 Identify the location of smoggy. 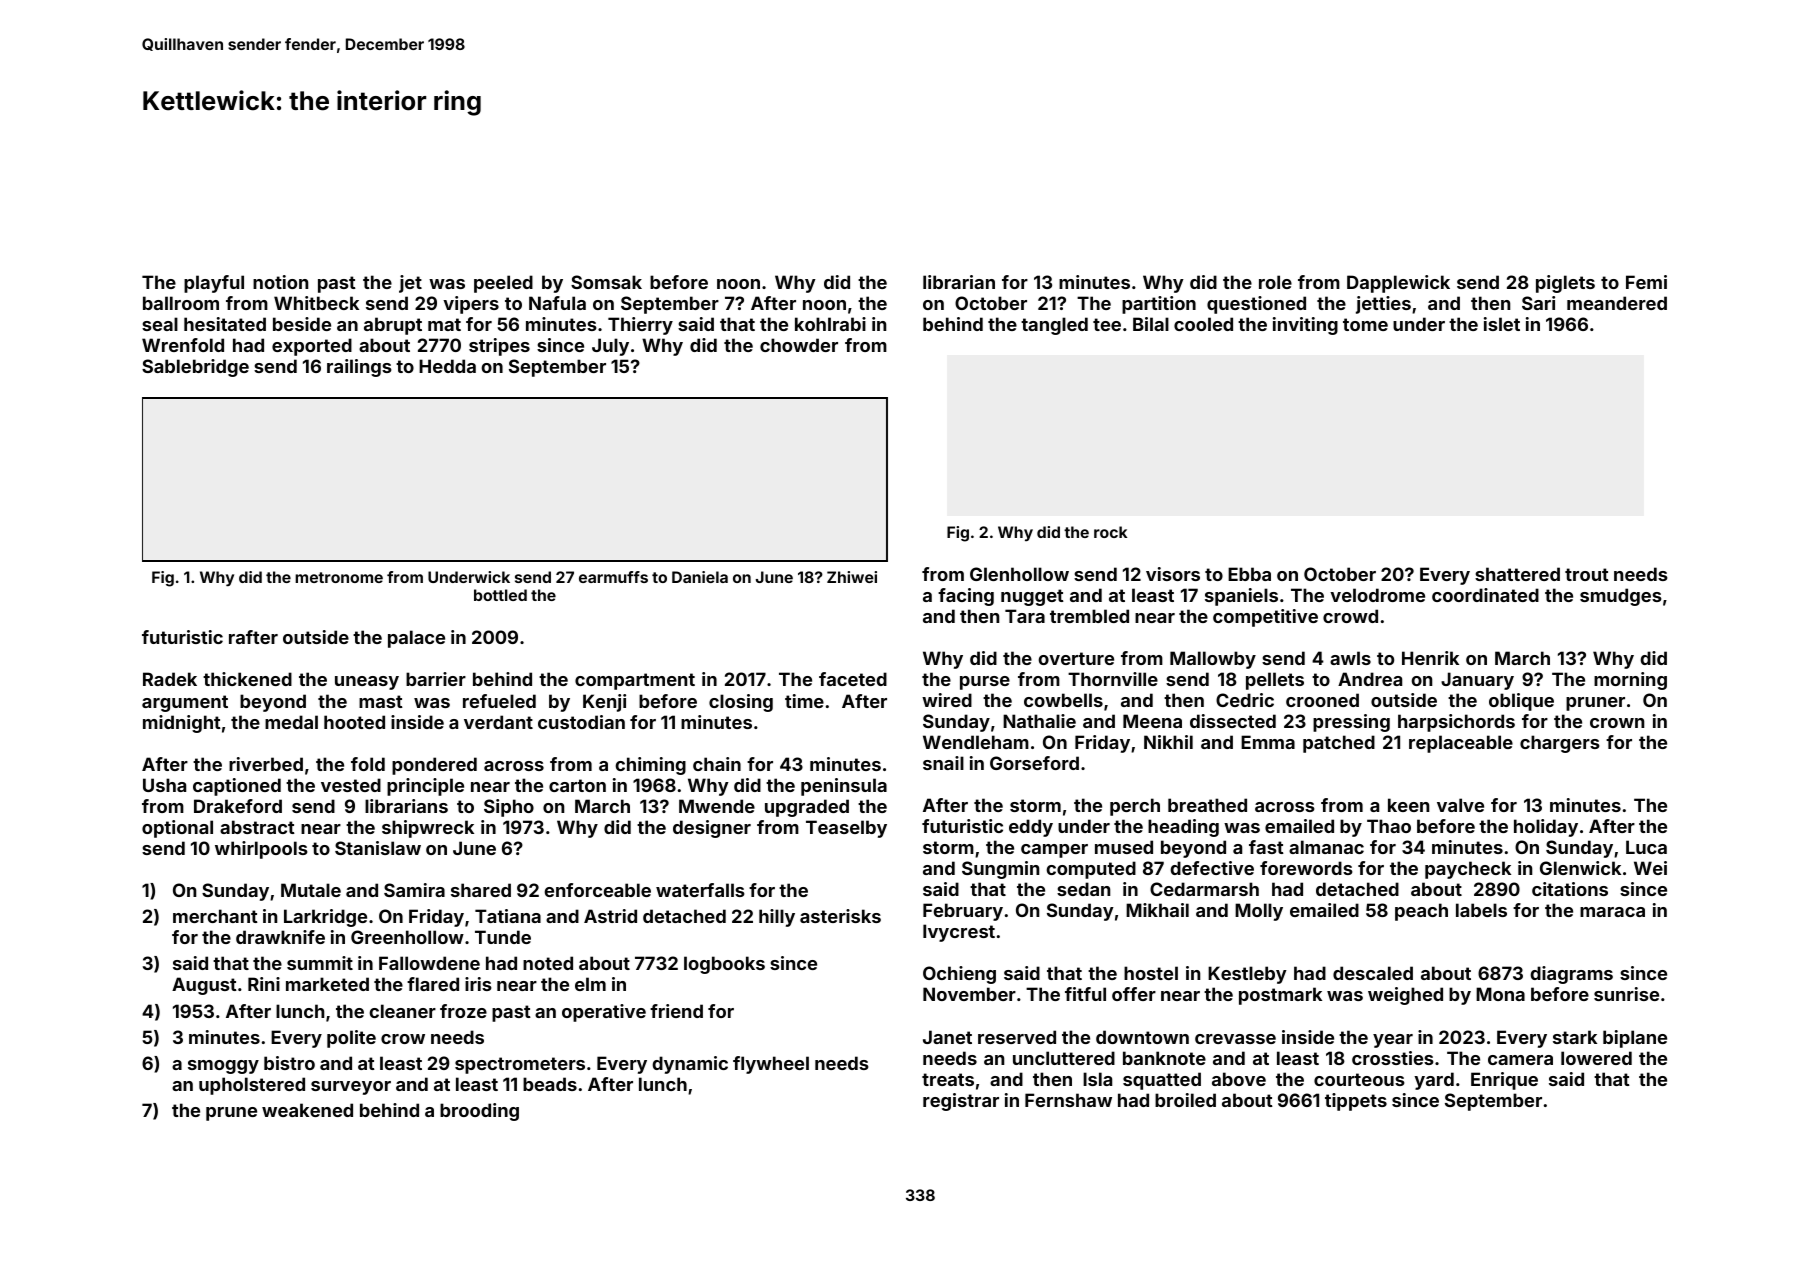
(223, 1067).
